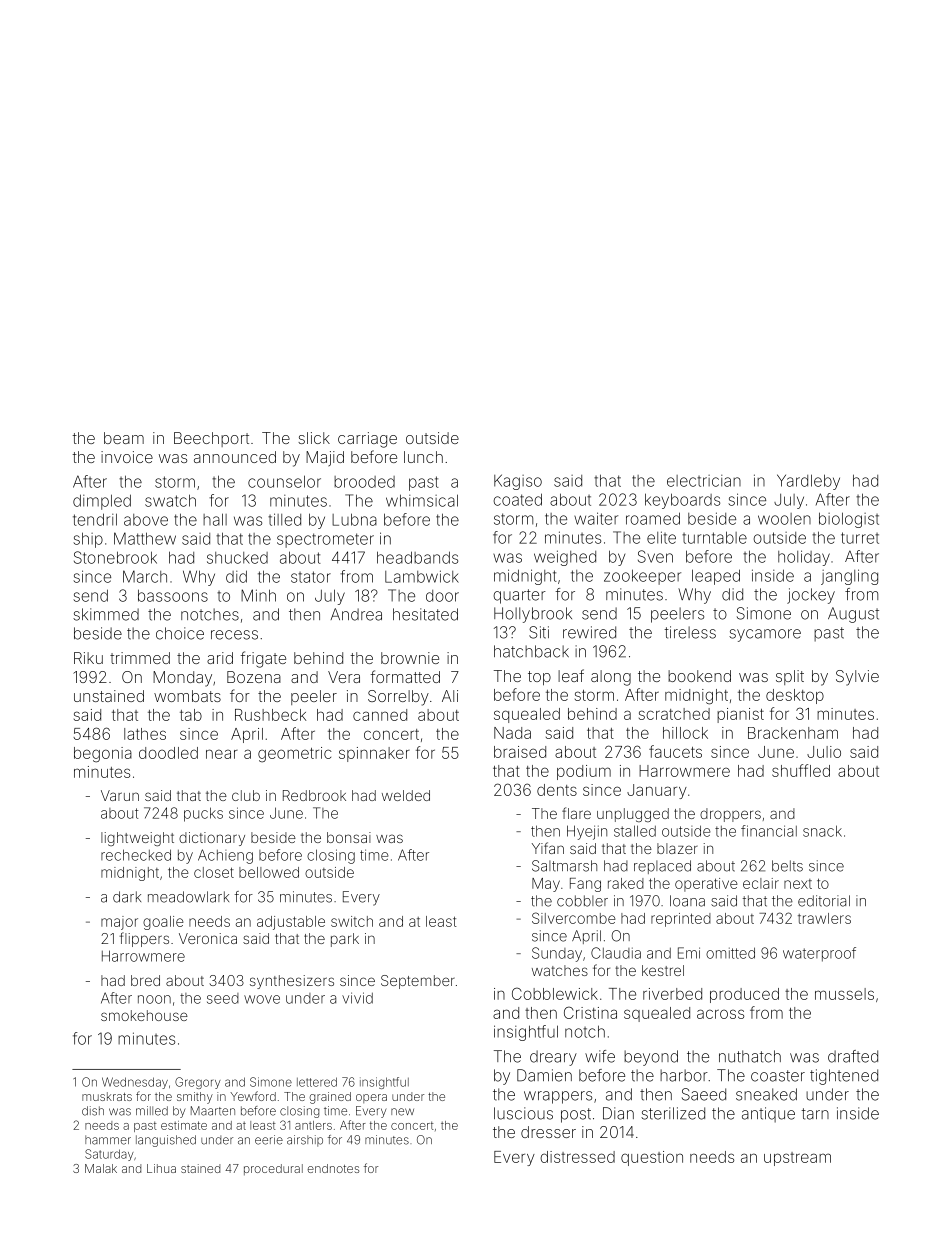  I want to click on rechecked, so click(136, 855).
